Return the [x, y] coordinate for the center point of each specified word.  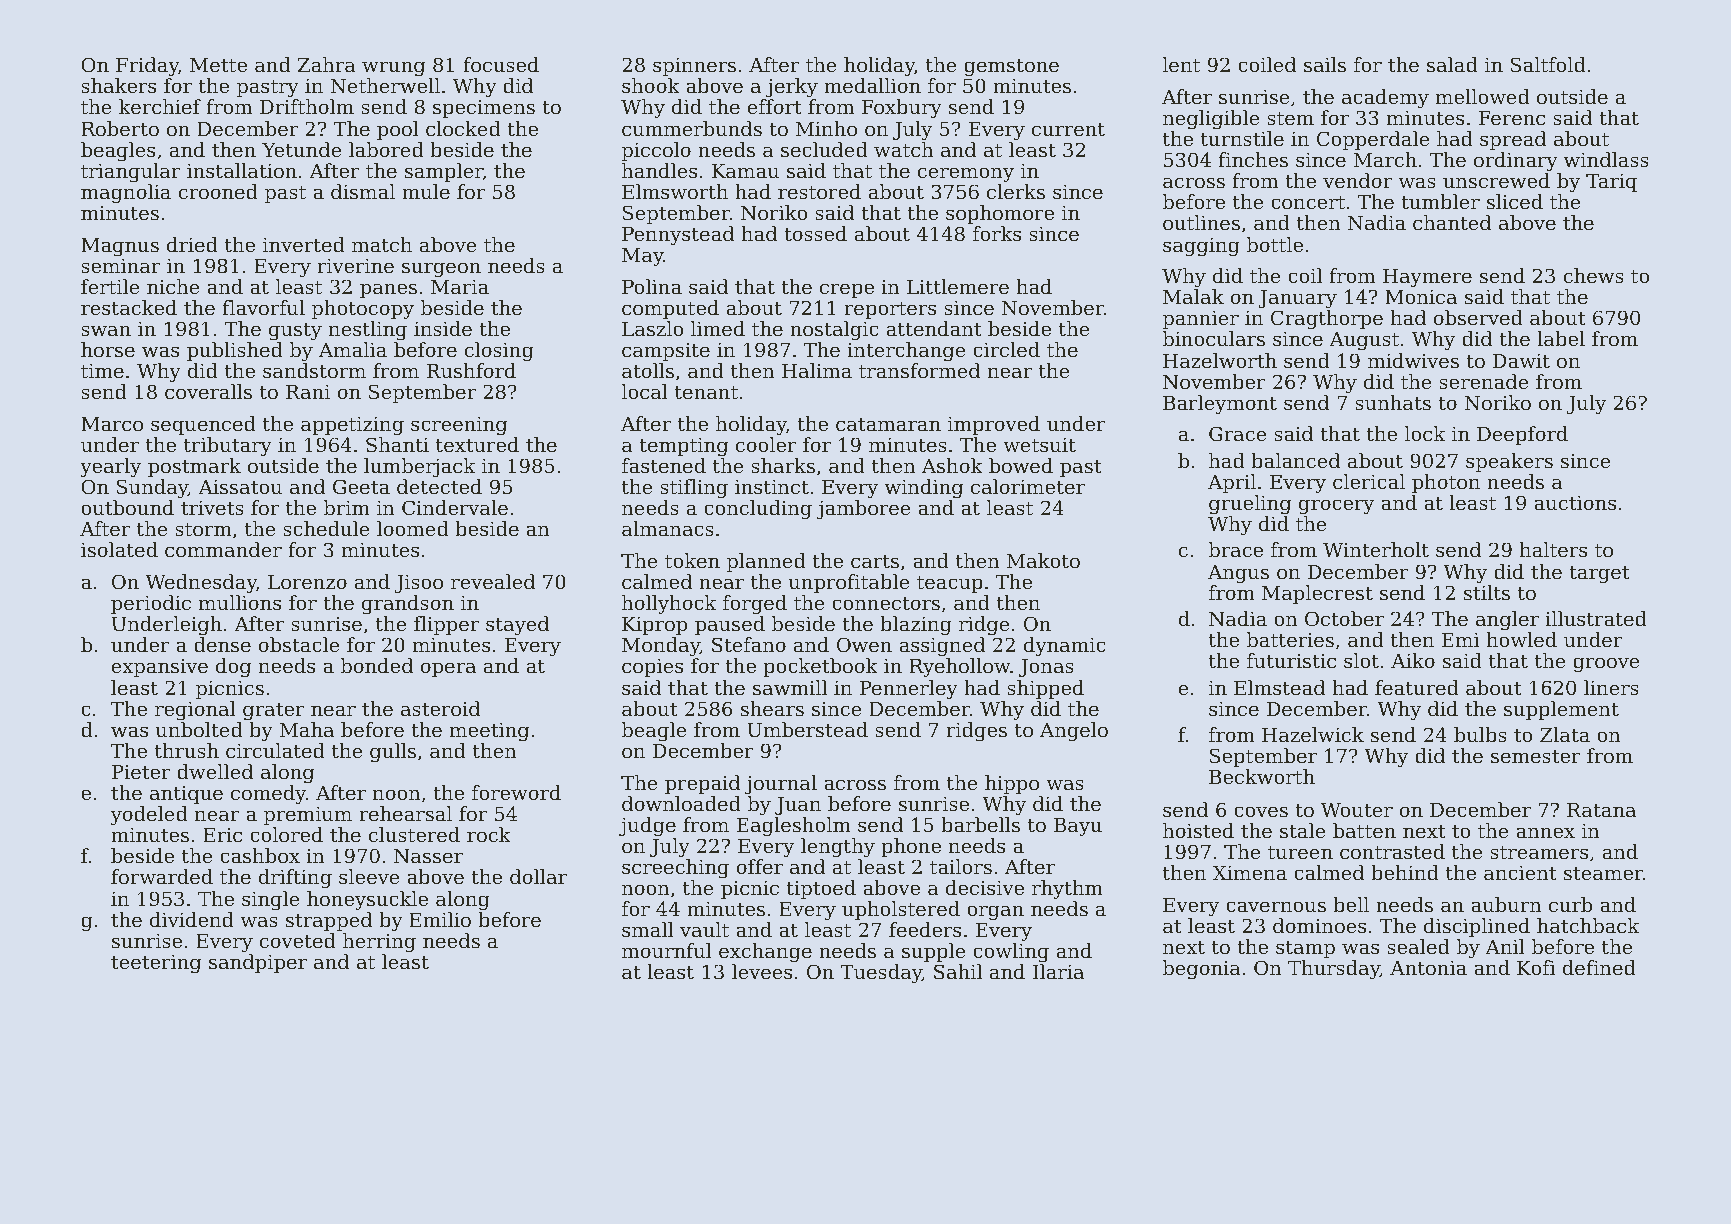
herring [379, 943]
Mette [218, 65]
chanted [1452, 223]
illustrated [1596, 619]
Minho [826, 129]
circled [1006, 350]
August [1364, 341]
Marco [112, 424]
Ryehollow [959, 668]
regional [195, 711]
